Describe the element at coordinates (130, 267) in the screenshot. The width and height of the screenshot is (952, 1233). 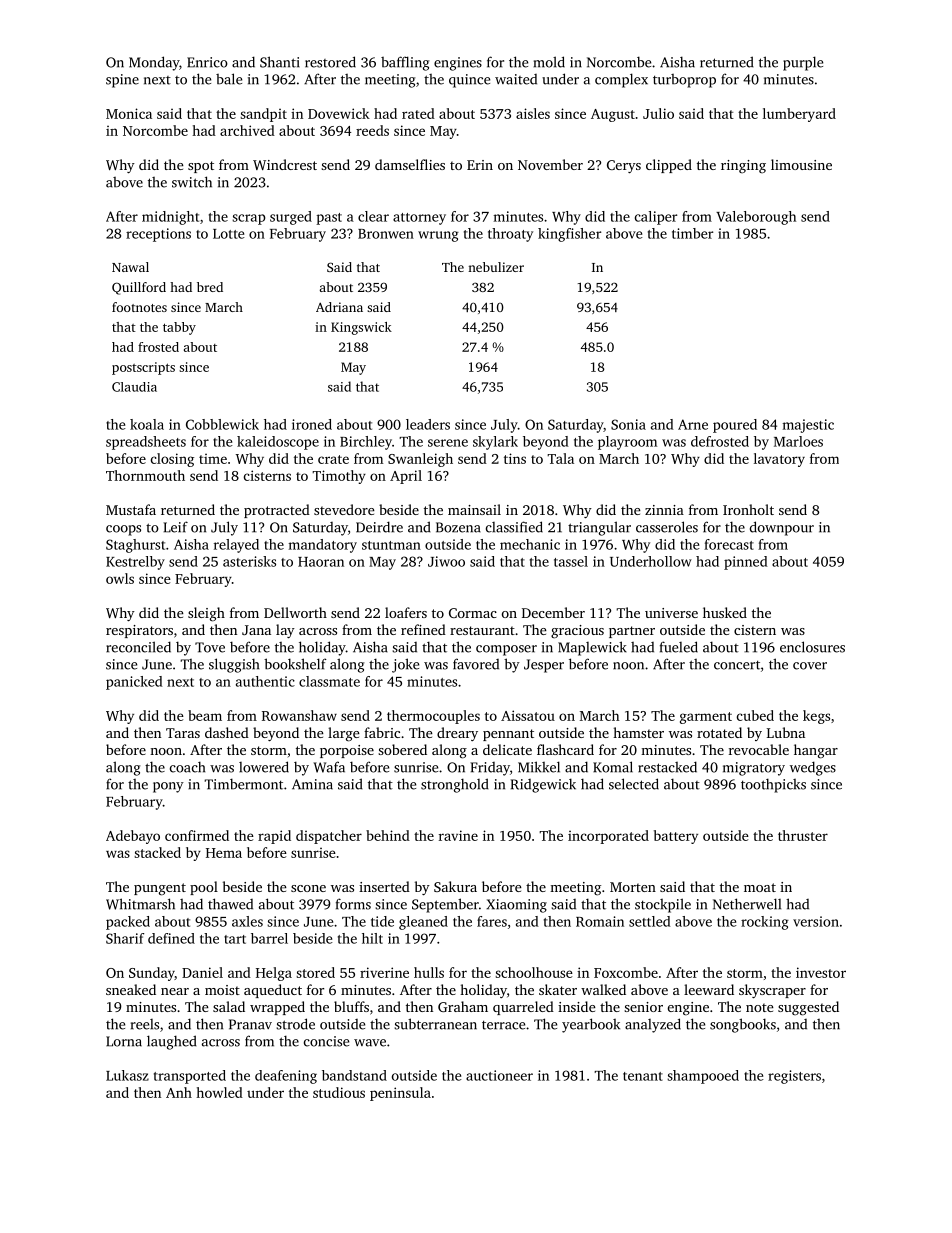
I see `Nawal` at that location.
